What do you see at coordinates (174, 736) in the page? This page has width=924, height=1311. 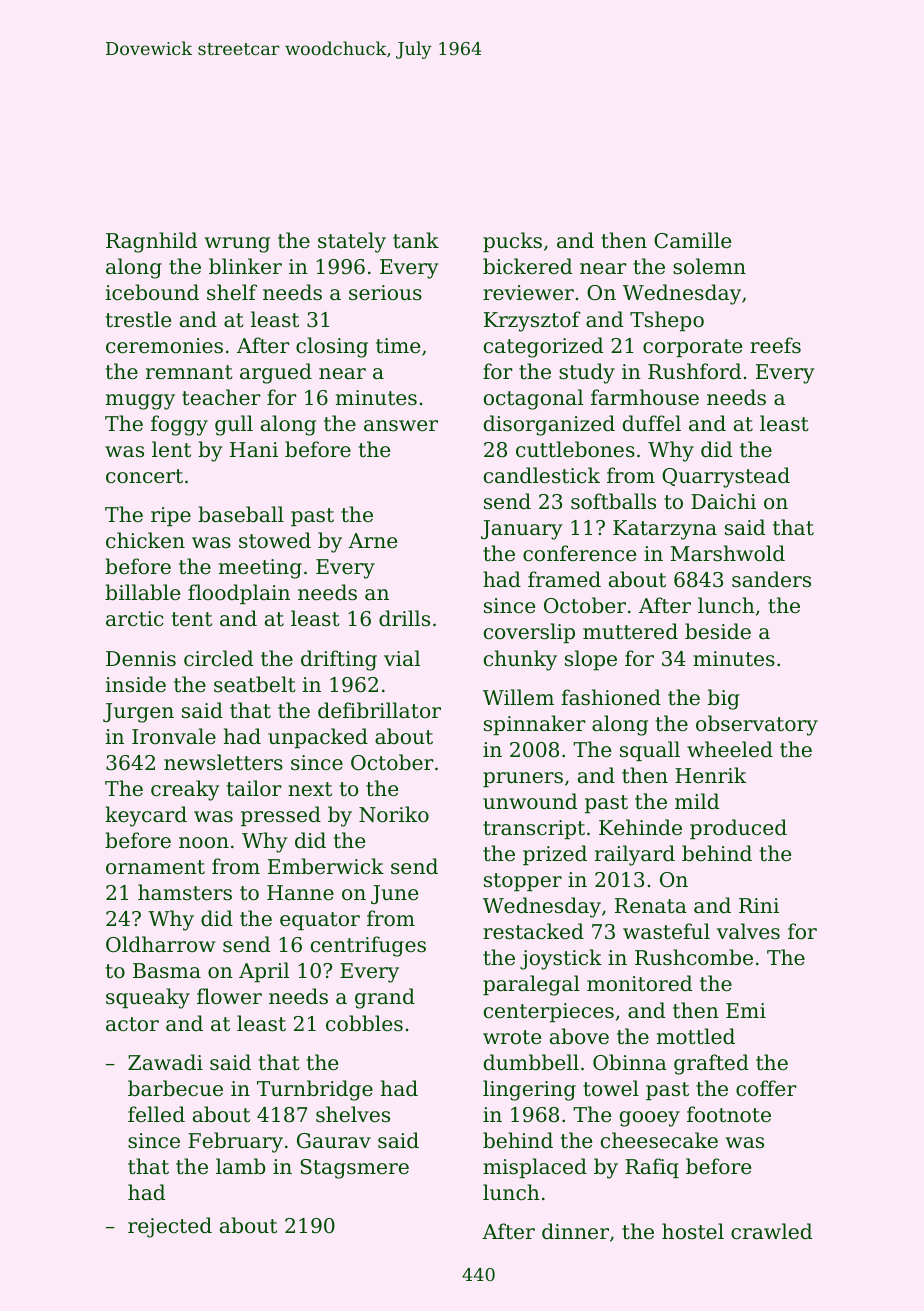 I see `Ironvale` at bounding box center [174, 736].
